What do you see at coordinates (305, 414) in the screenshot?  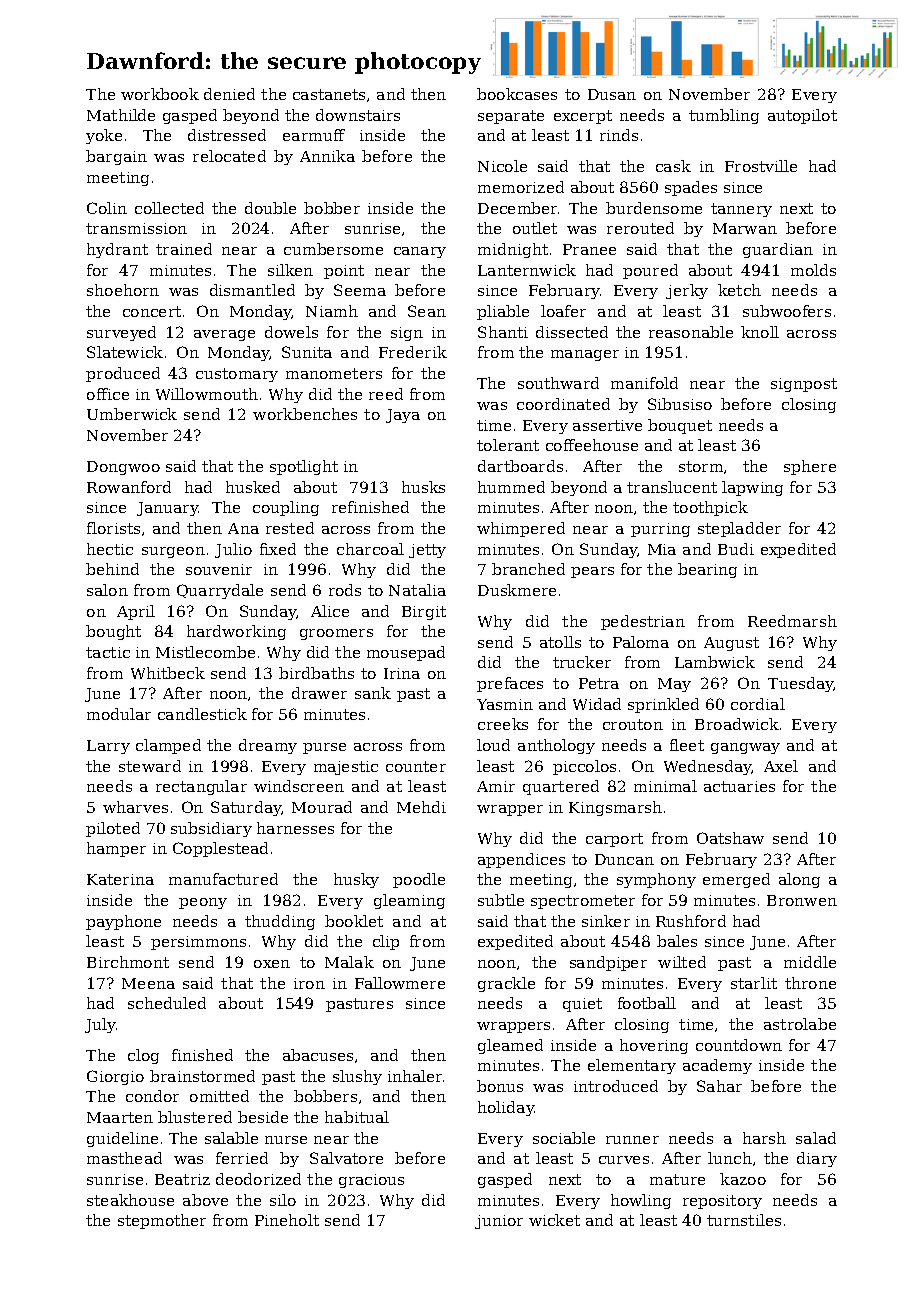 I see `workbenches` at bounding box center [305, 414].
